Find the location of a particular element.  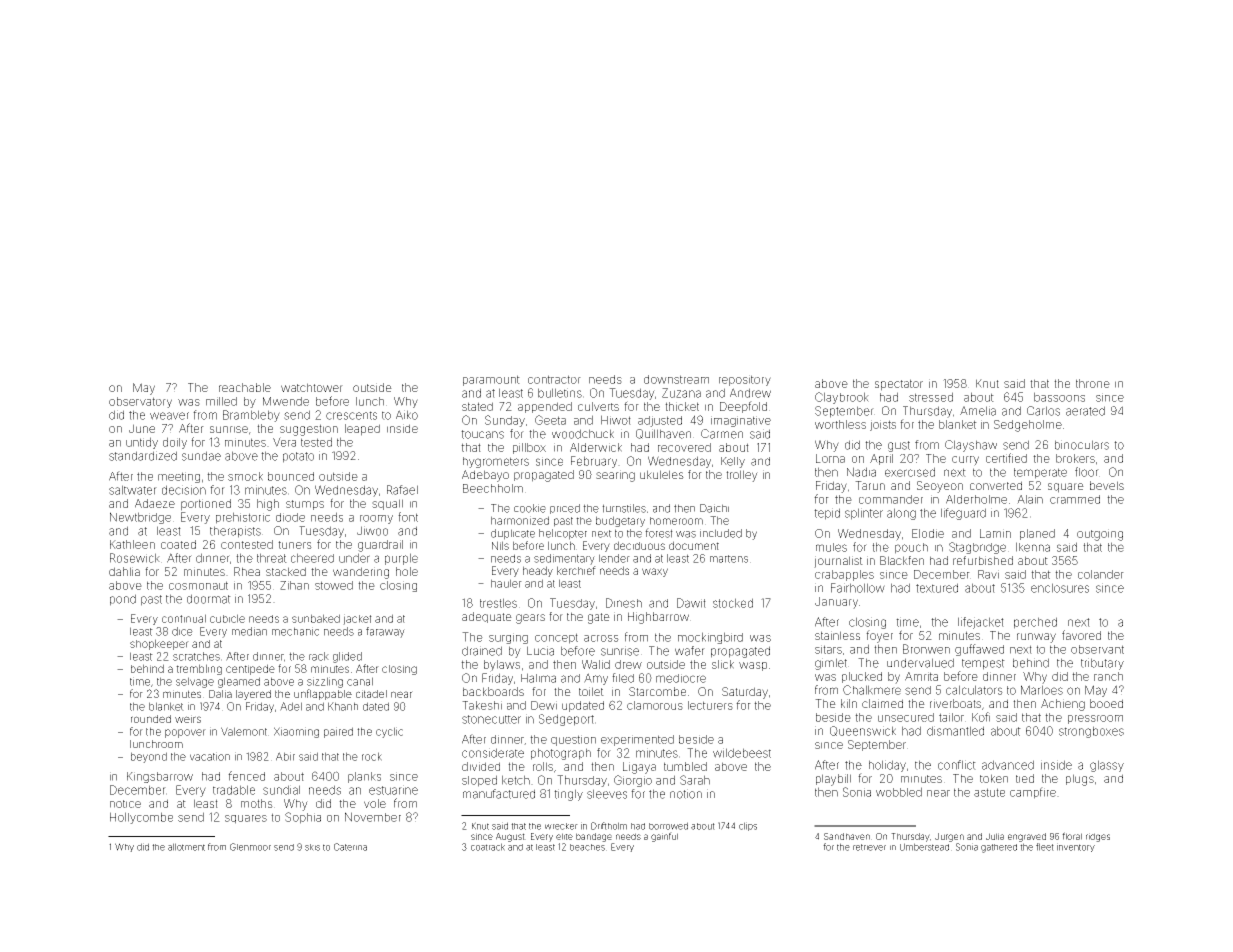

Sandhaven is located at coordinates (847, 836).
